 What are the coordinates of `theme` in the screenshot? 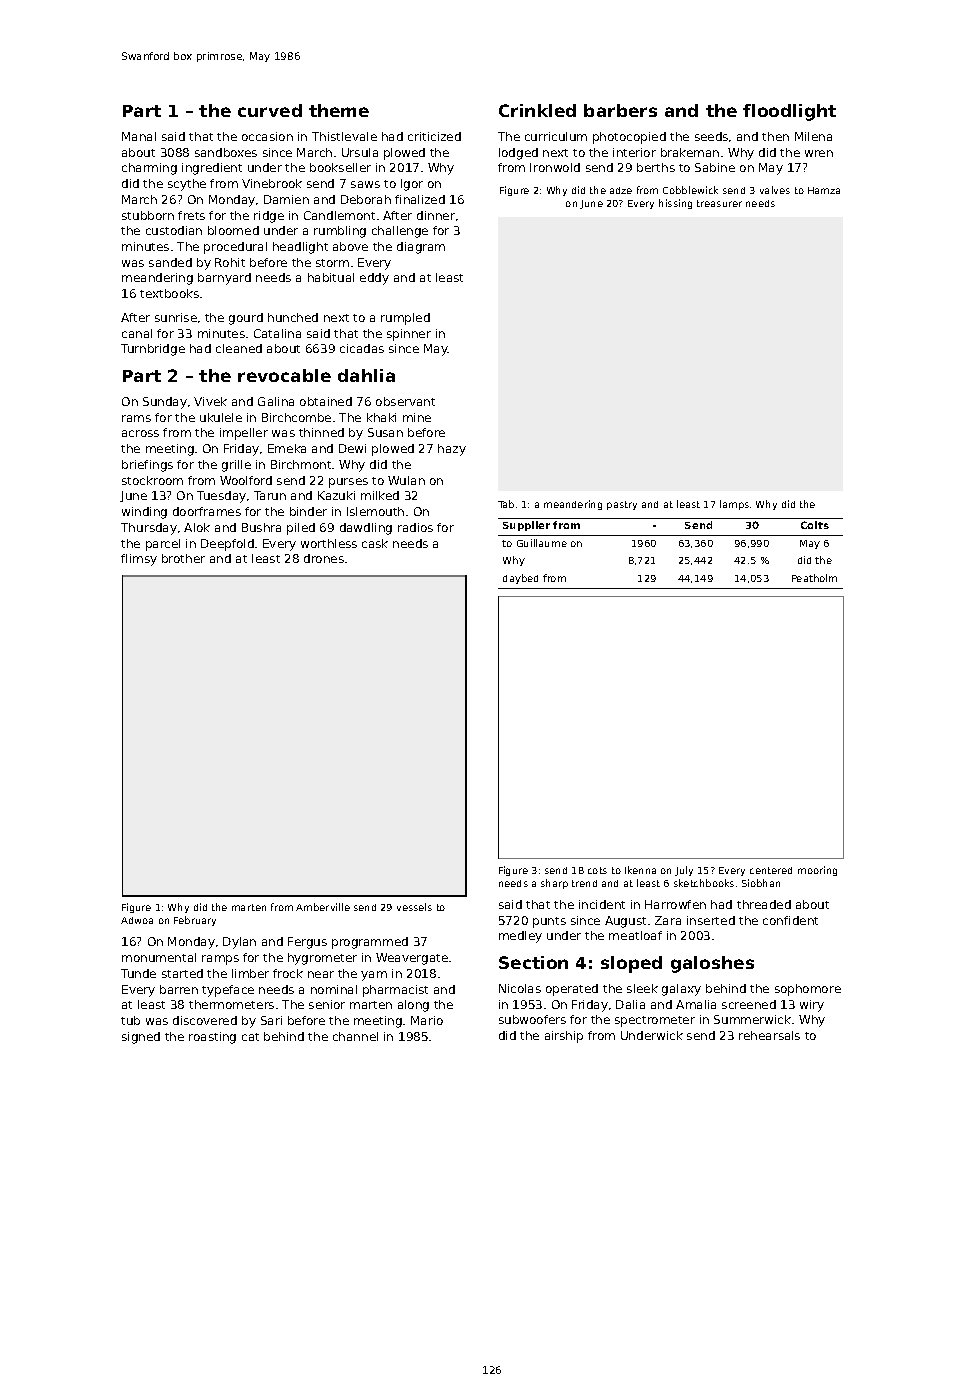 It's located at (339, 110).
